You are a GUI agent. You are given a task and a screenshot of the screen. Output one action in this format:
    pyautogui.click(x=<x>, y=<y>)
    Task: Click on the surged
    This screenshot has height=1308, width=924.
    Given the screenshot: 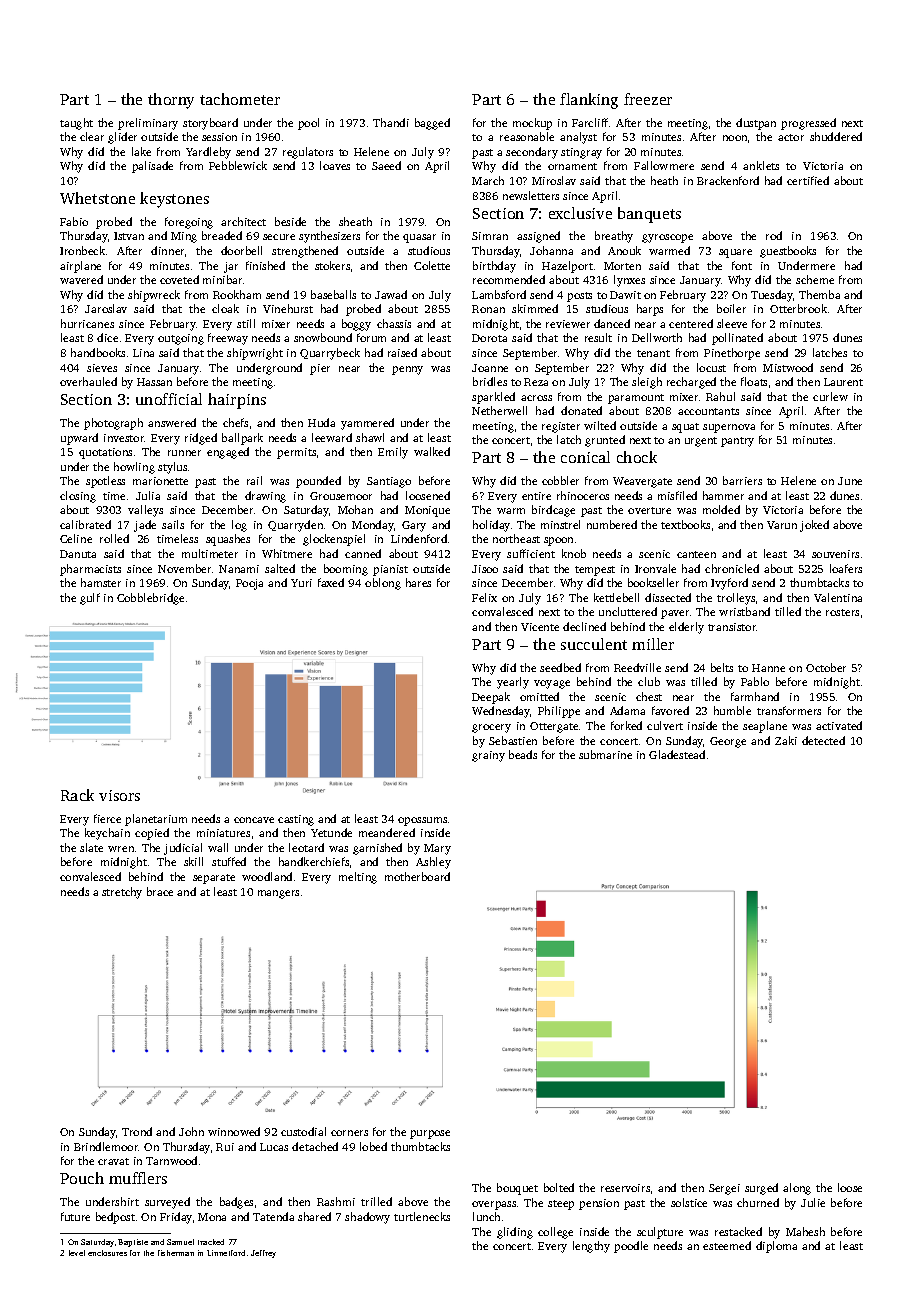 What is the action you would take?
    pyautogui.click(x=761, y=1189)
